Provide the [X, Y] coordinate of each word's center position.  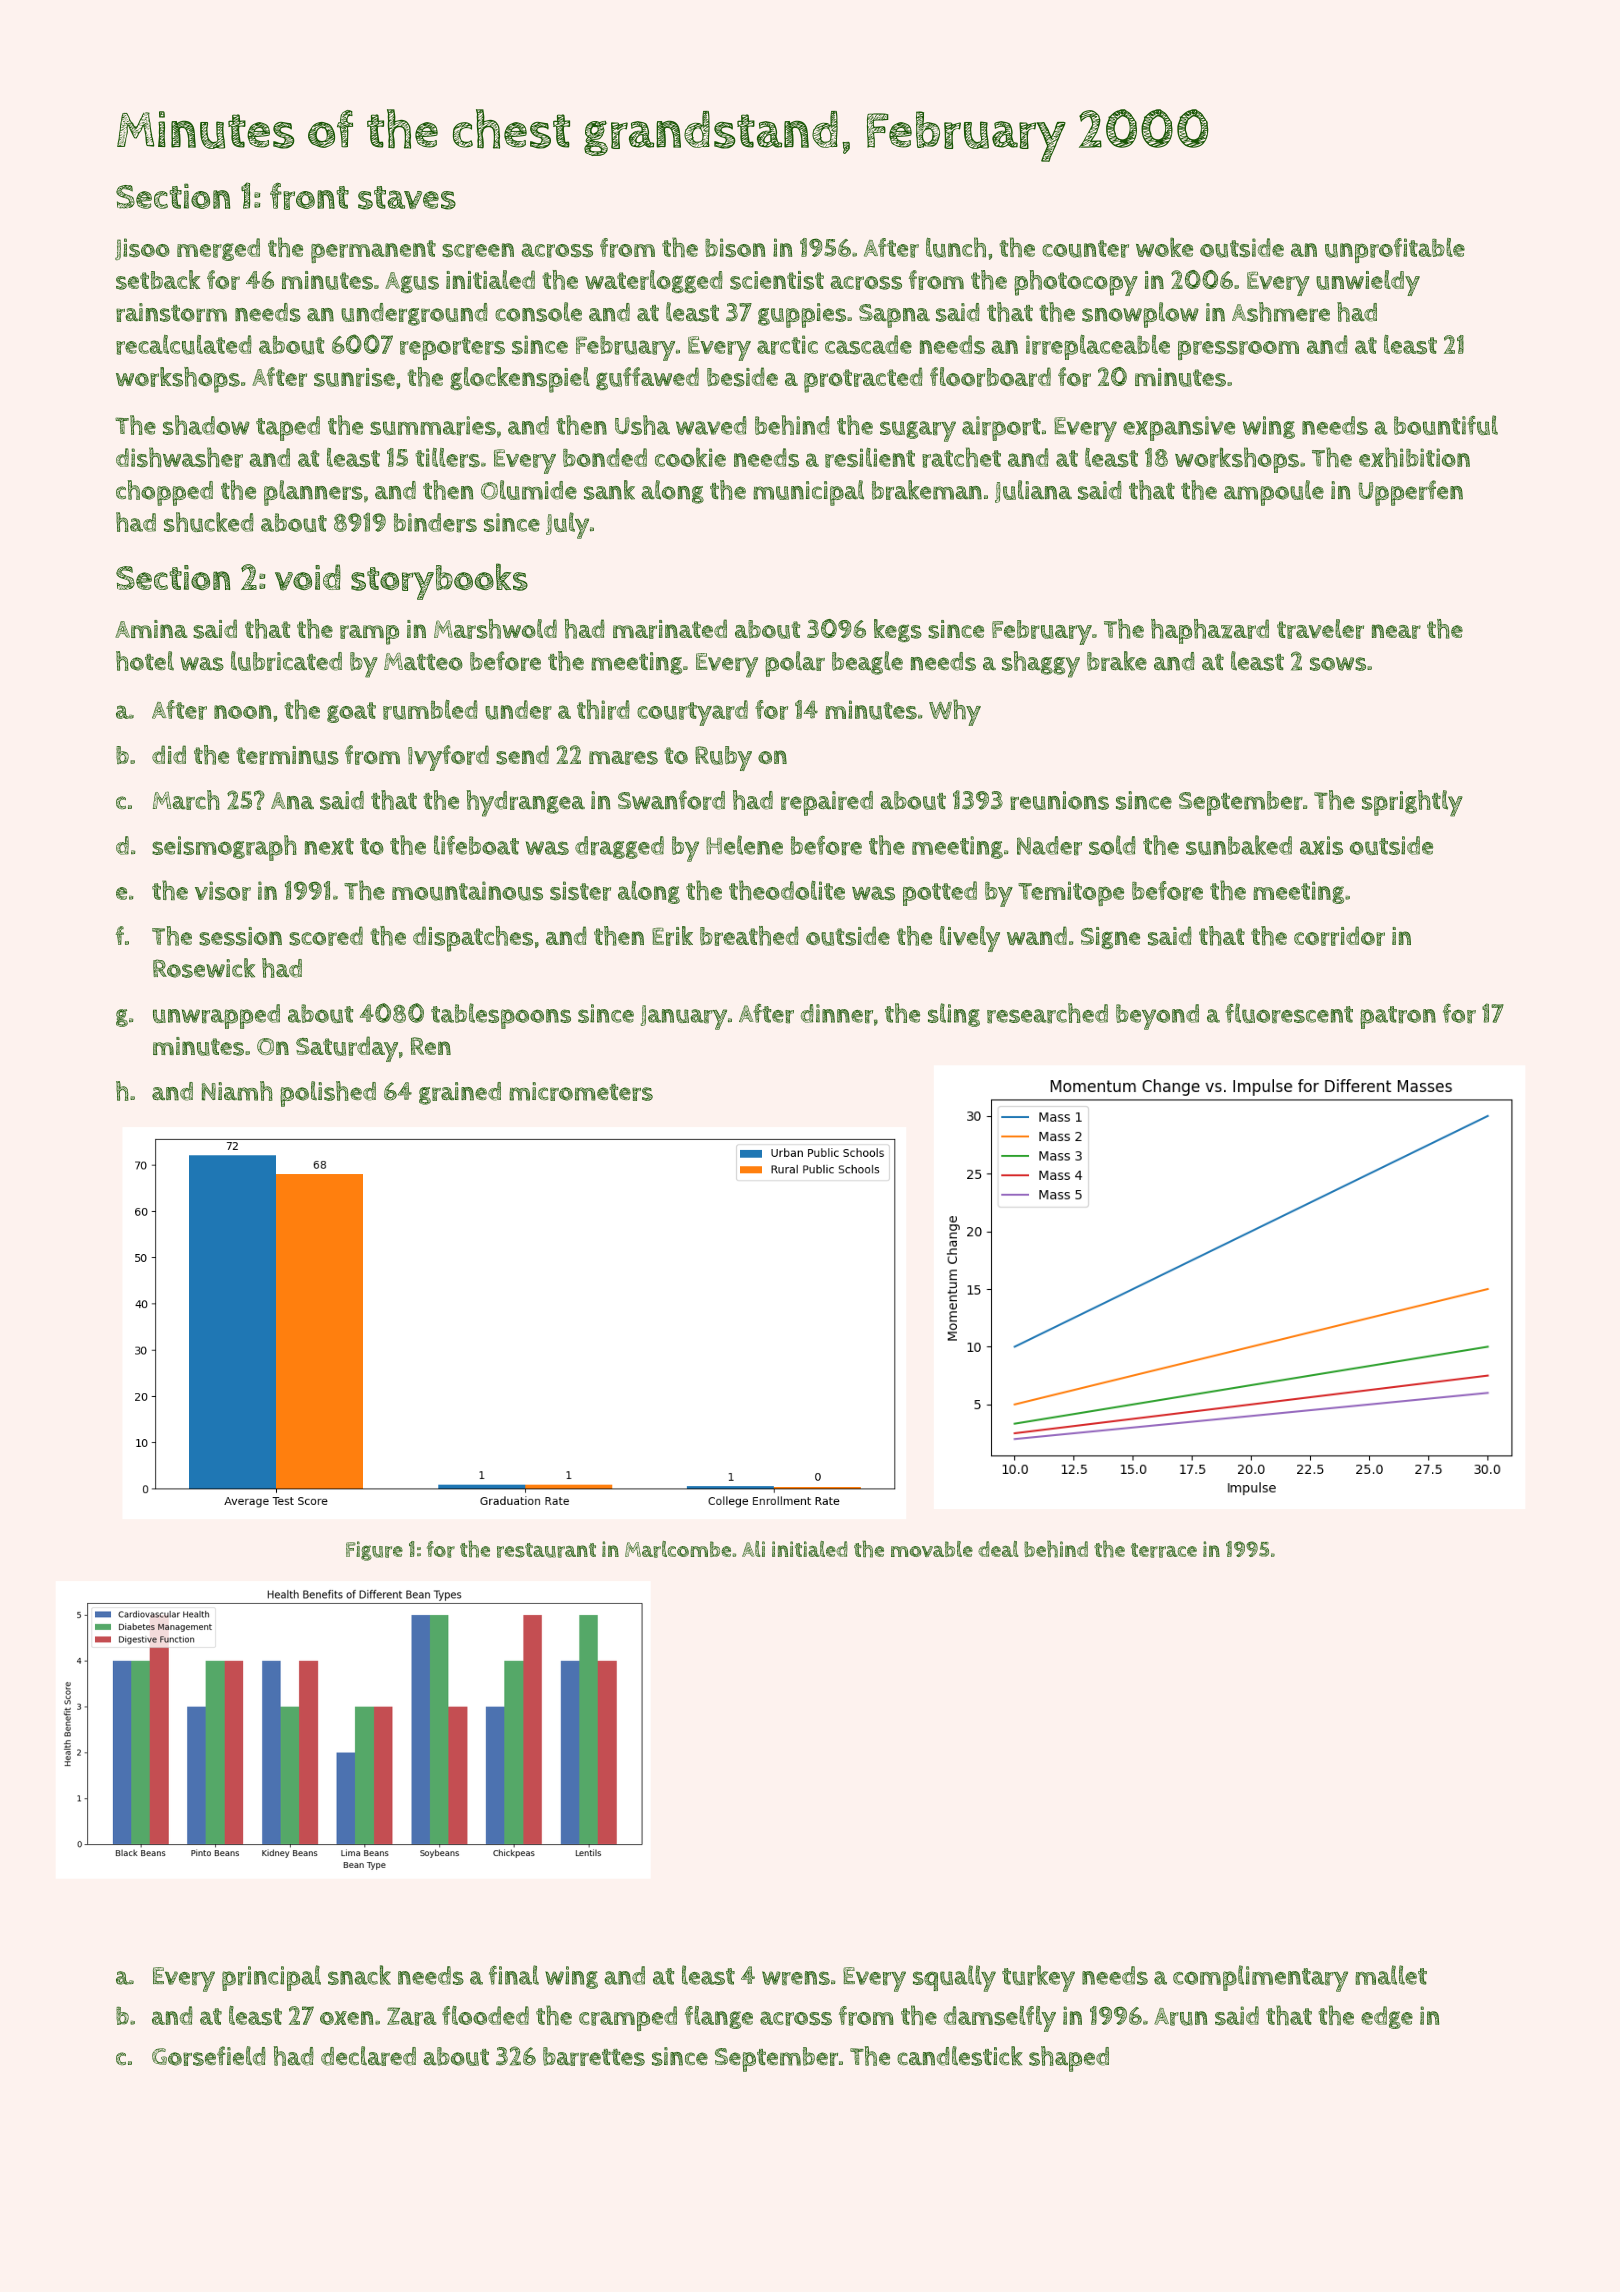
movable [932, 1549]
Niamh [237, 1091]
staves [407, 198]
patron [1398, 1017]
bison [735, 248]
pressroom [1238, 350]
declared [368, 2056]
